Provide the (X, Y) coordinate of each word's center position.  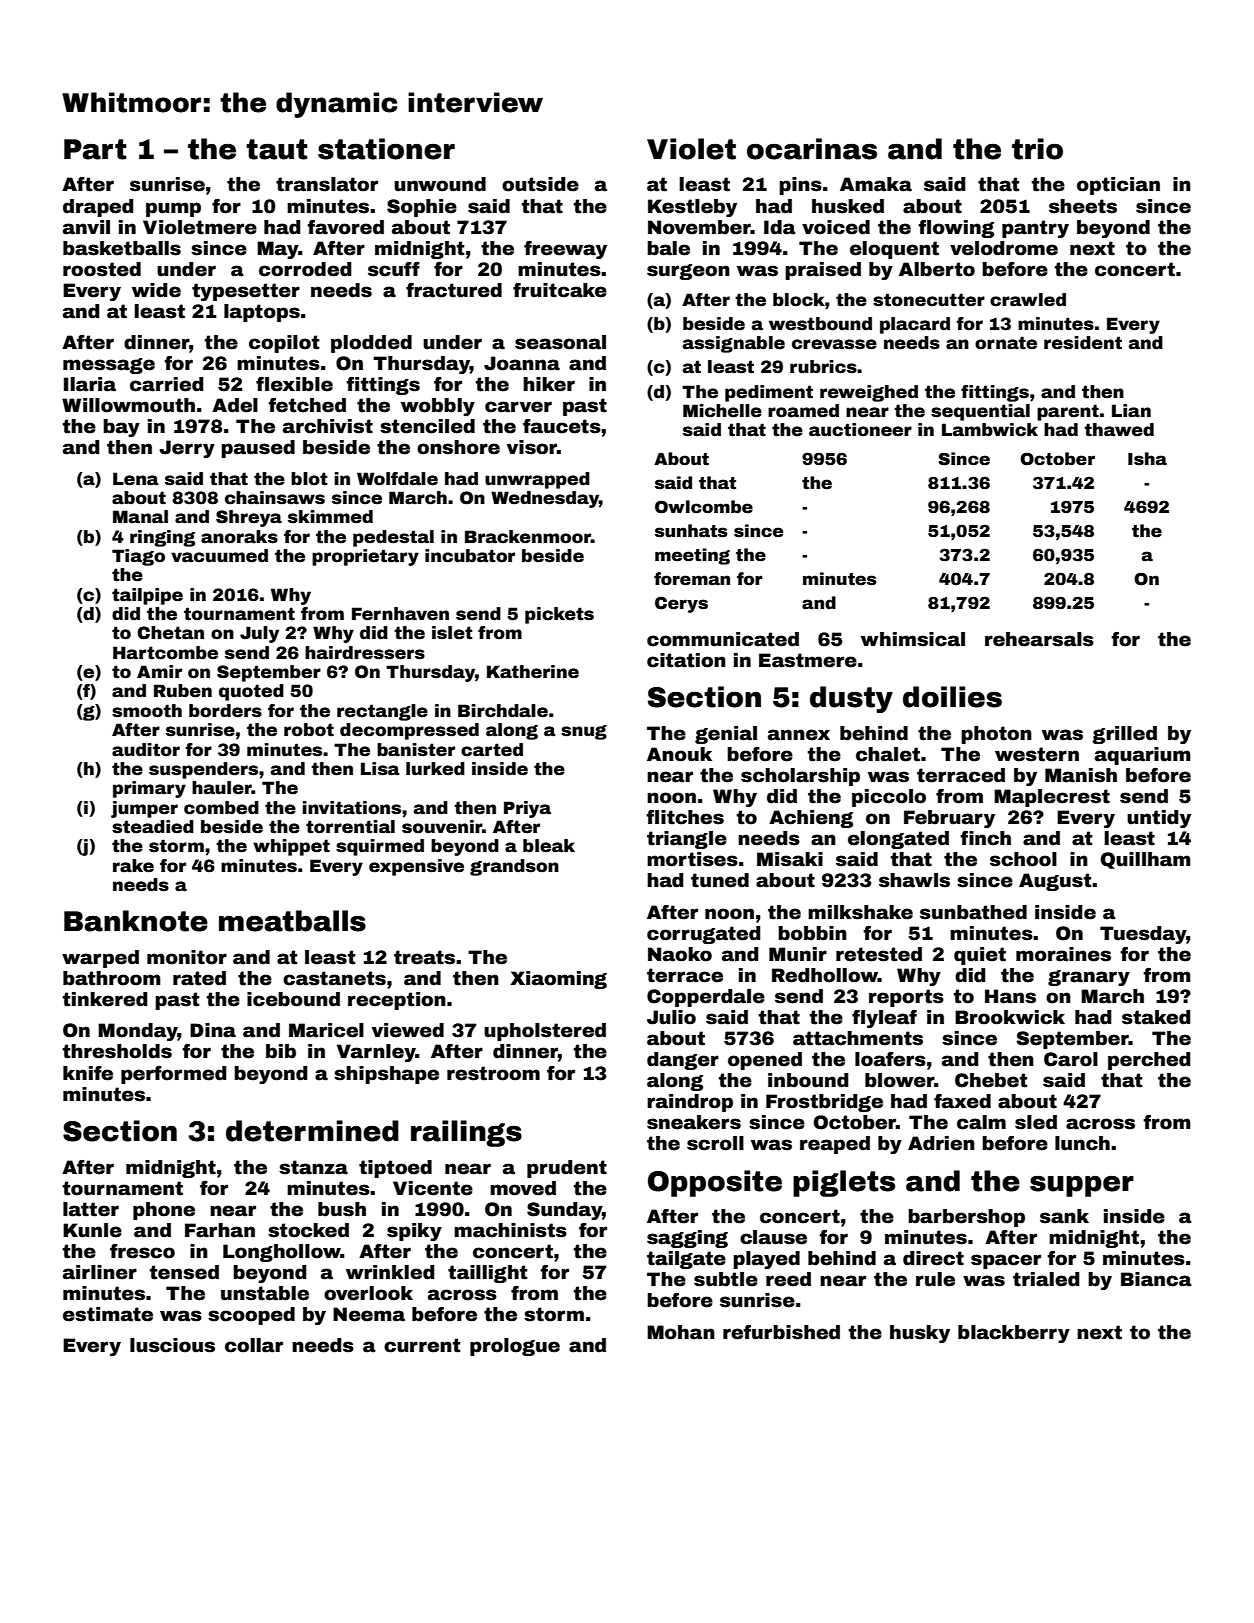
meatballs (292, 921)
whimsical (913, 639)
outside (540, 184)
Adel (235, 405)
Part (95, 149)
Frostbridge (824, 1103)
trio (1037, 149)
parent (1068, 412)
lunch (1082, 1143)
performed (174, 1075)
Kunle (92, 1230)
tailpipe (147, 596)
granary (1089, 978)
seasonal (560, 342)
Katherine (533, 672)
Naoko (680, 954)
